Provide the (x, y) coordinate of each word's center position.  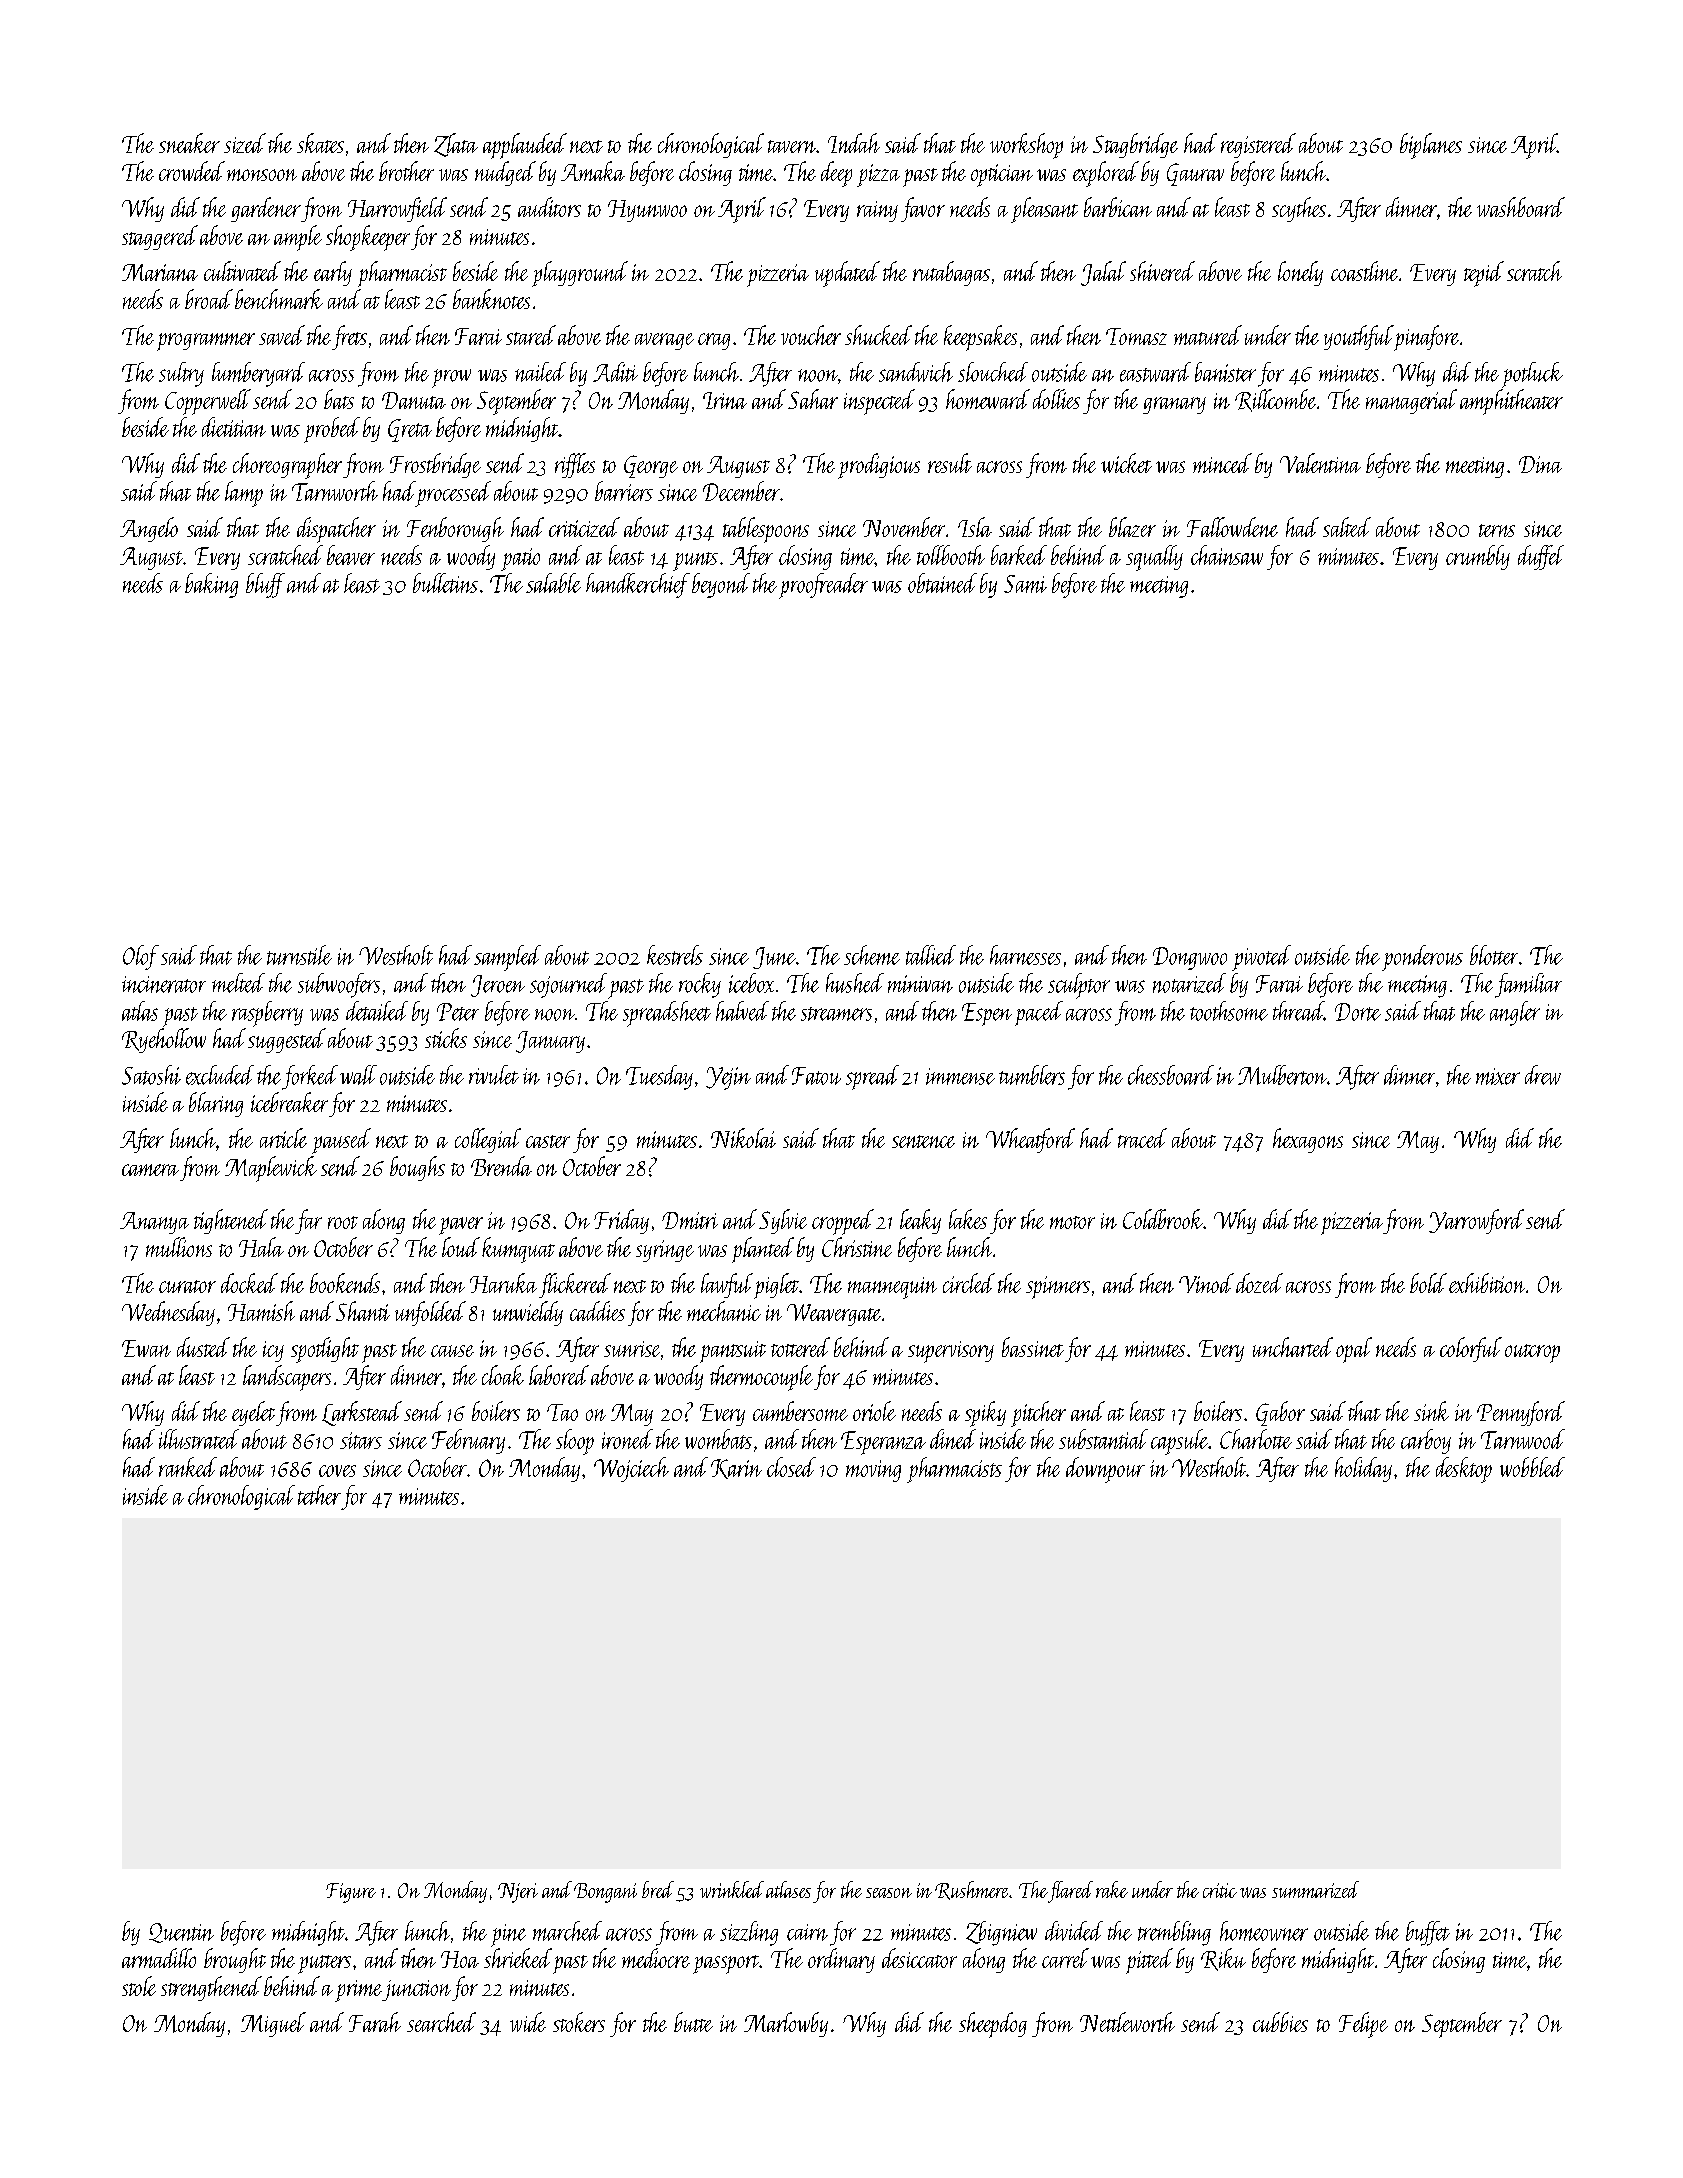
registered (1258, 145)
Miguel (273, 2024)
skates (320, 143)
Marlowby (786, 2024)
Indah (854, 143)
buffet (1428, 1933)
